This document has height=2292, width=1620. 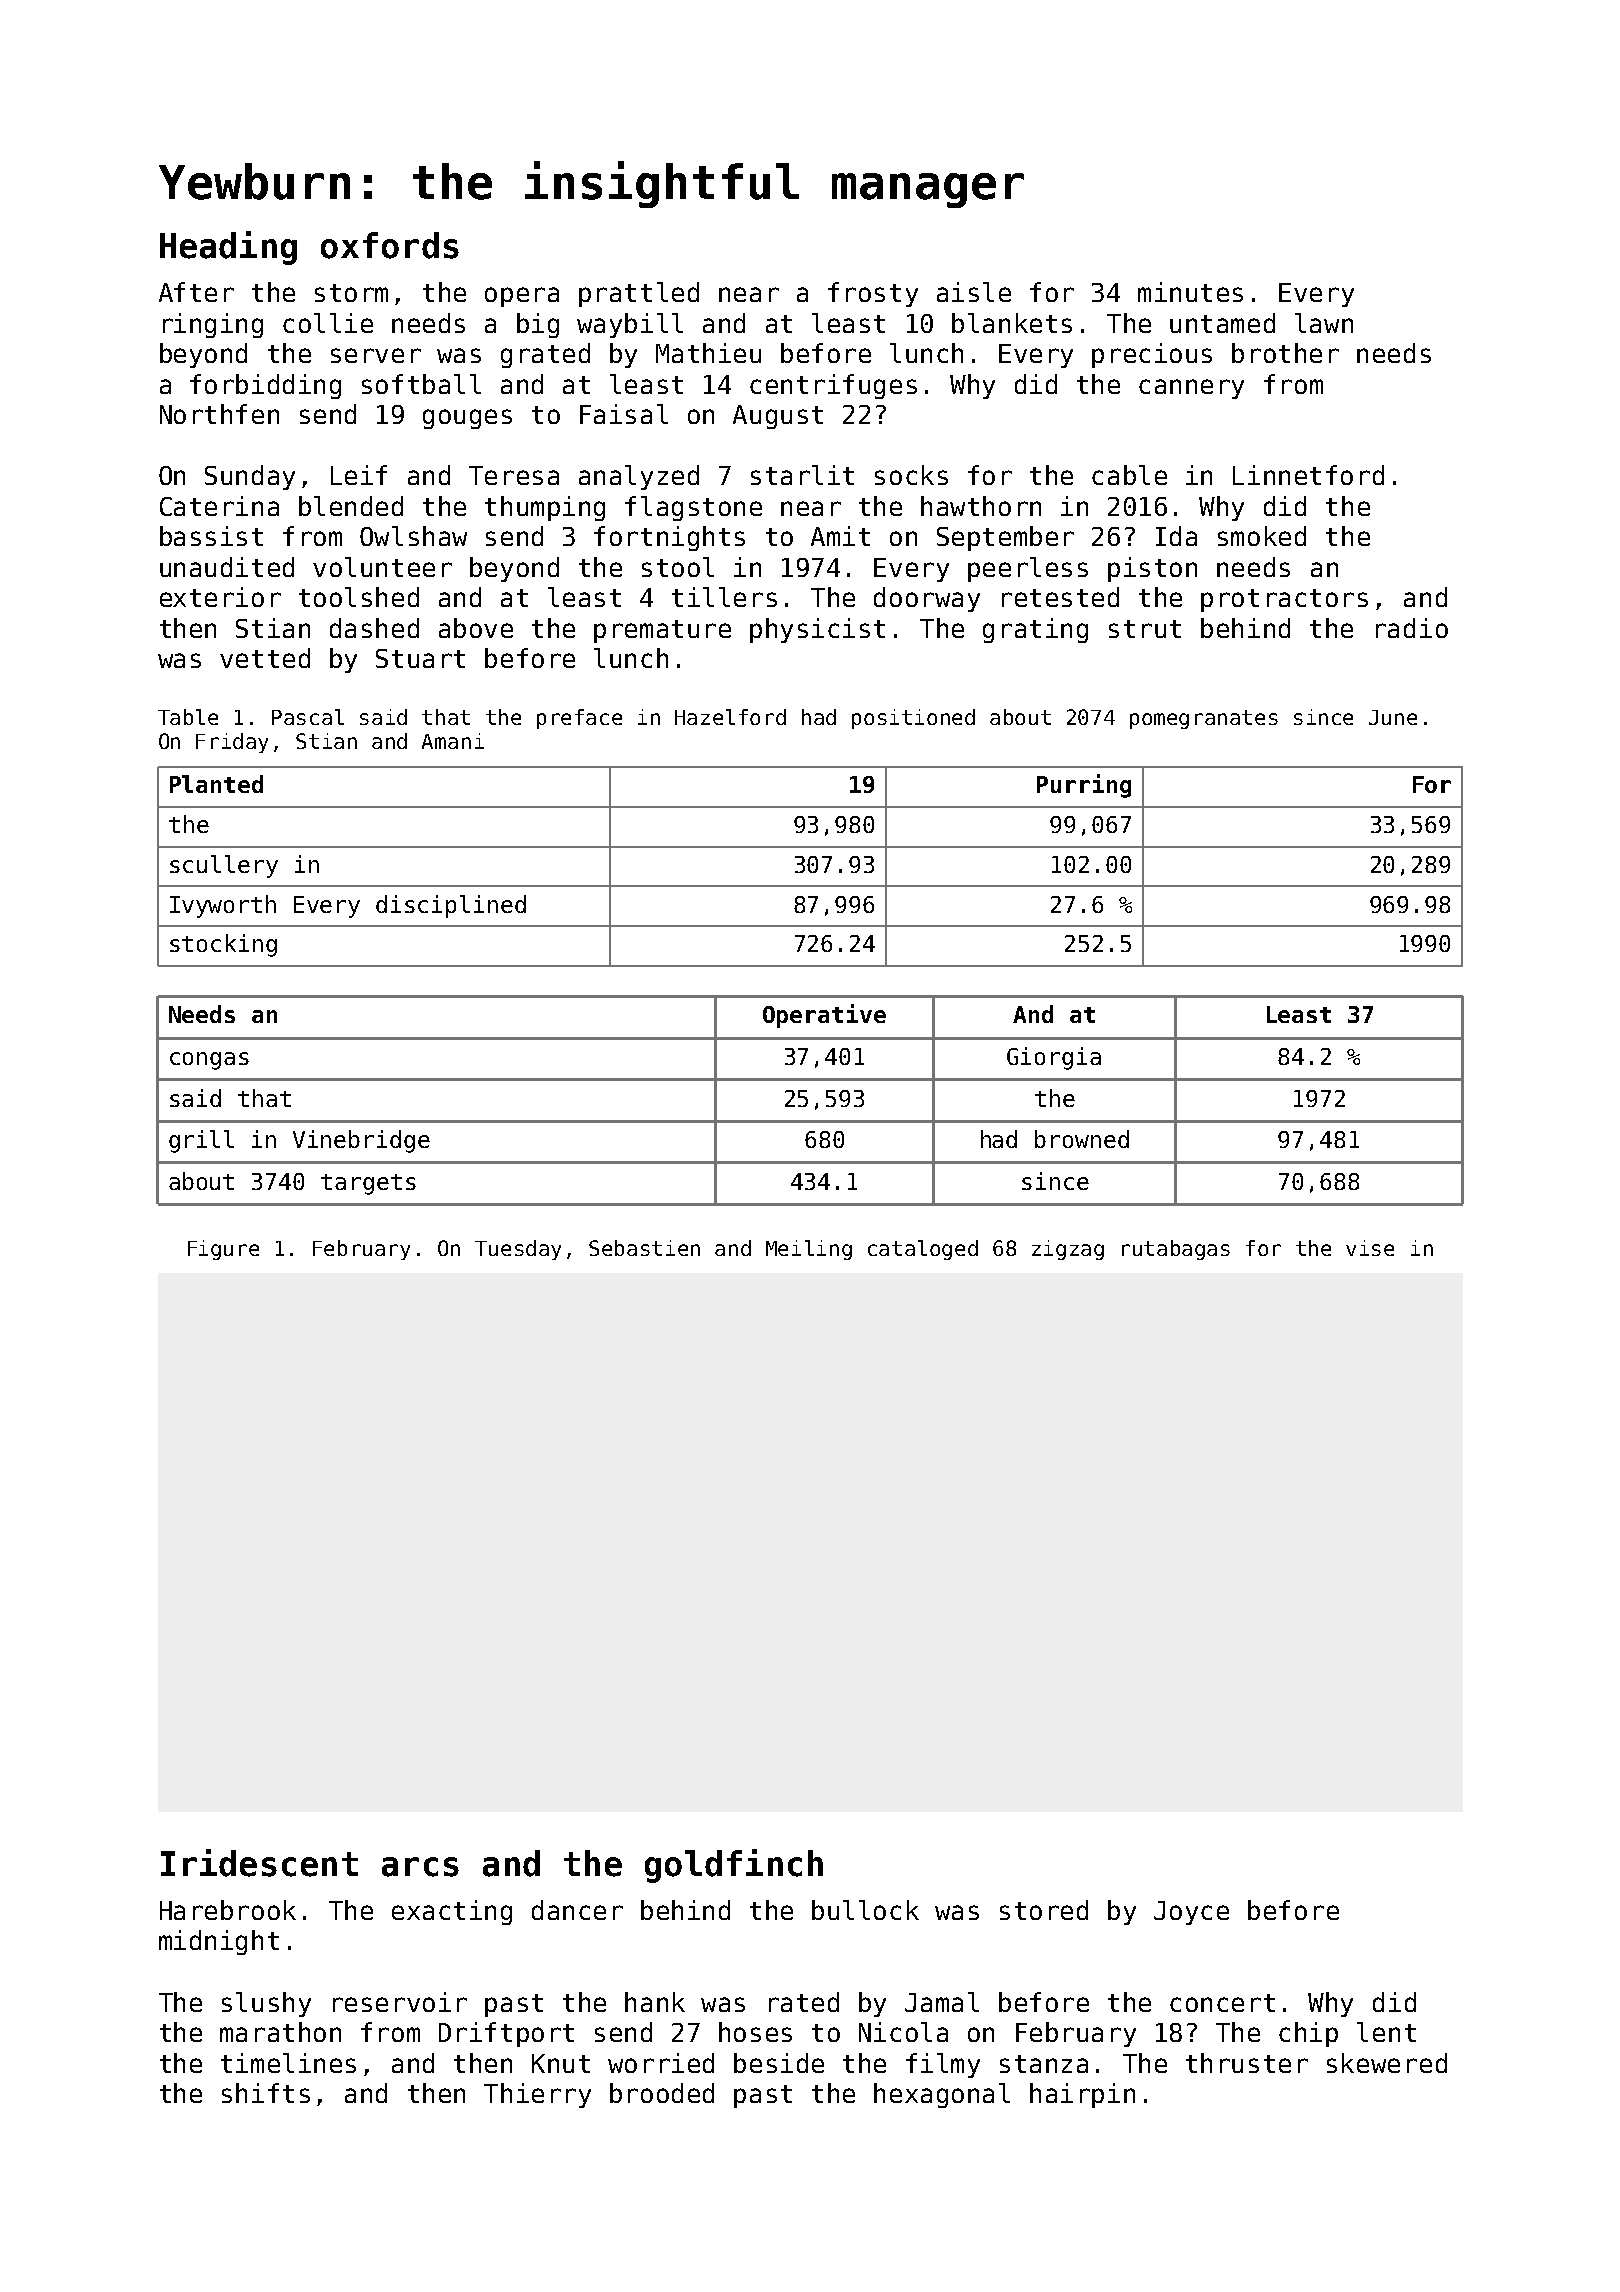 What do you see at coordinates (1370, 1248) in the document?
I see `vise` at bounding box center [1370, 1248].
